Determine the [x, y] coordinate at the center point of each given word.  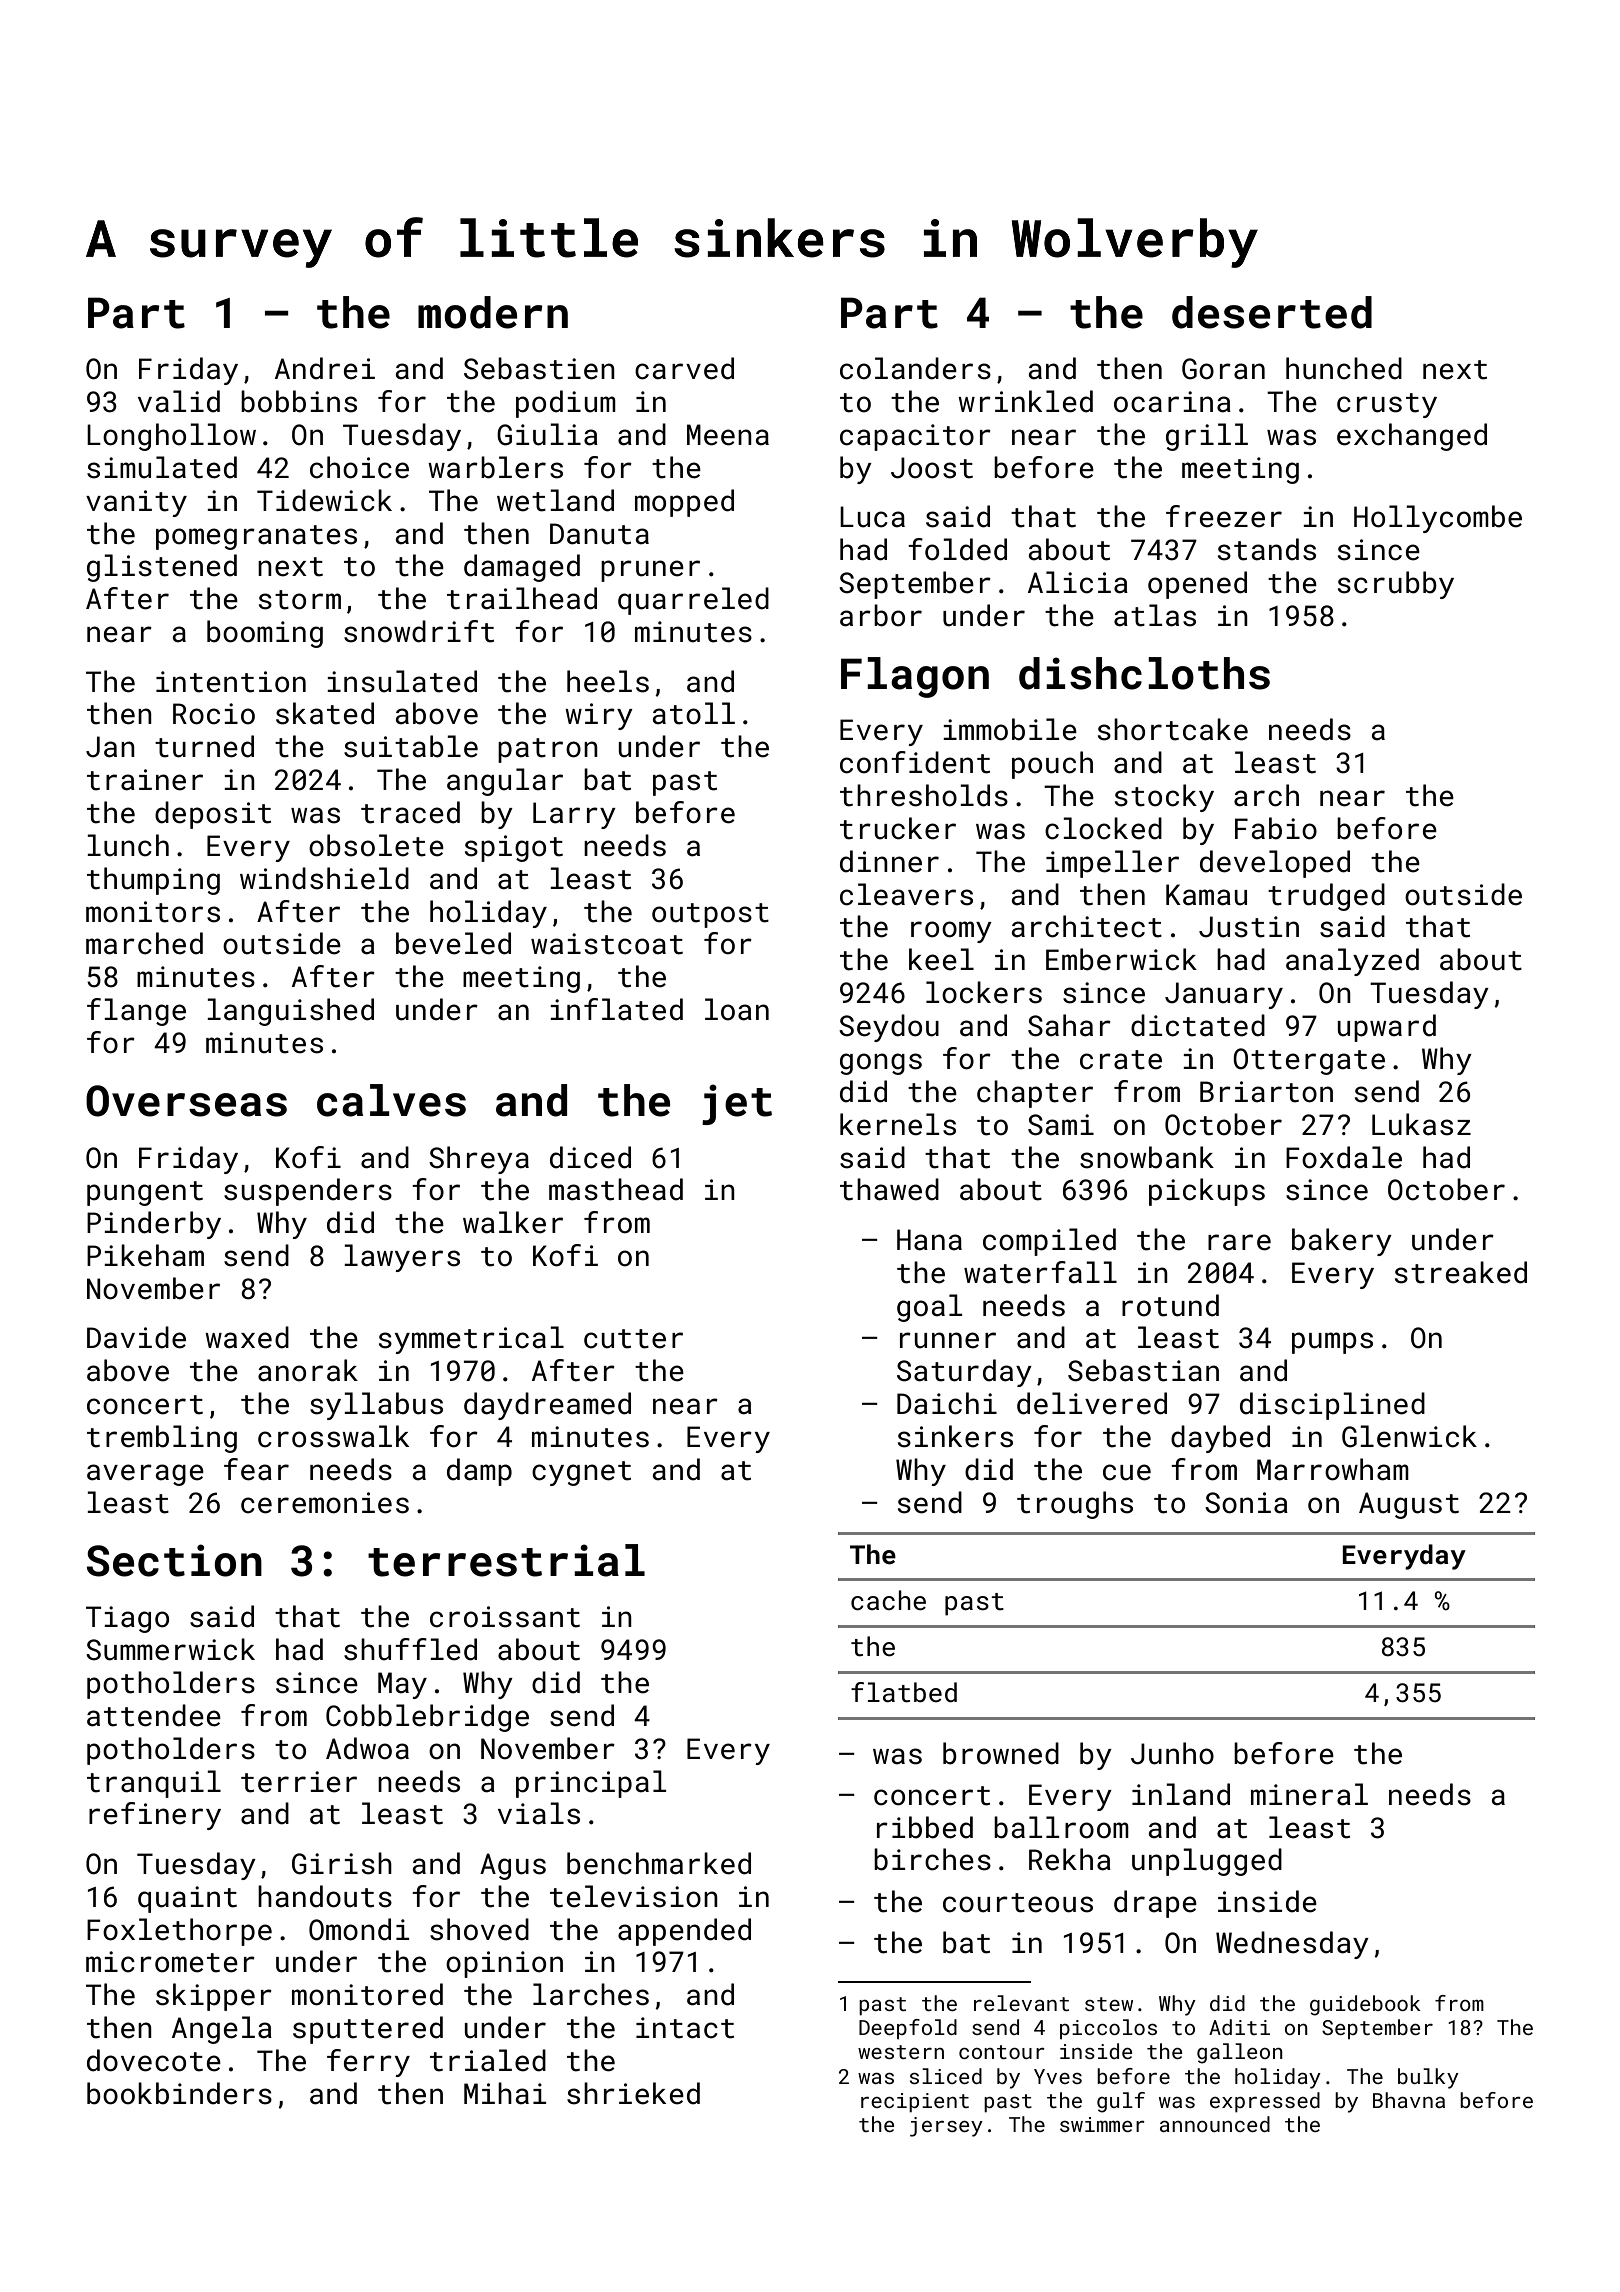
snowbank [1147, 1157]
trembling [162, 1439]
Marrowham [1333, 1469]
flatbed [904, 1692]
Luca [872, 517]
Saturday [964, 1373]
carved [684, 368]
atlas [1155, 615]
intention [231, 682]
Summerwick [170, 1649]
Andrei [325, 368]
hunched [1344, 368]
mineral [1309, 1794]
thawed [889, 1189]
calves [391, 1100]
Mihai [505, 2093]
